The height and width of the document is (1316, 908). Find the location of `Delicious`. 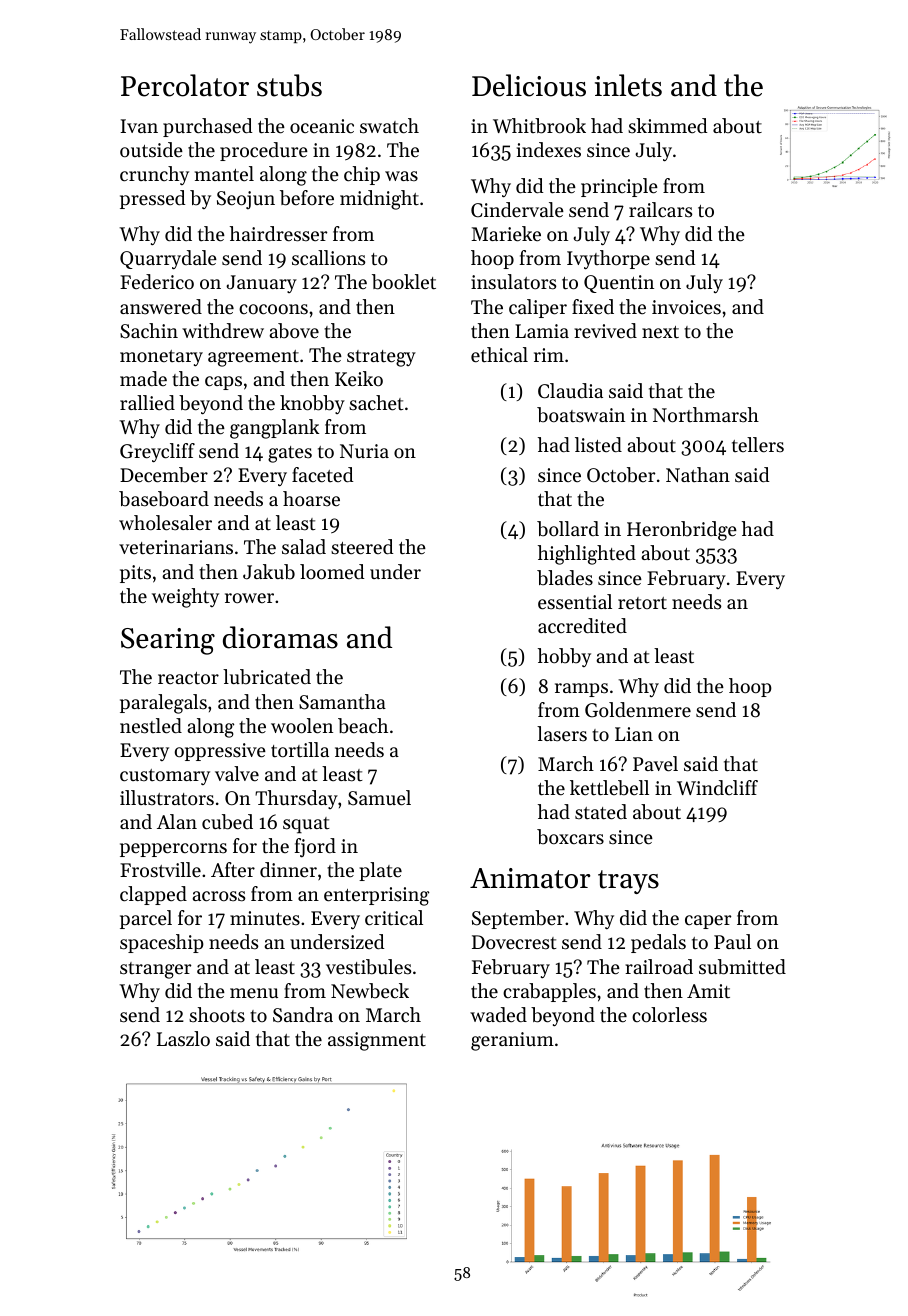

Delicious is located at coordinates (529, 85).
